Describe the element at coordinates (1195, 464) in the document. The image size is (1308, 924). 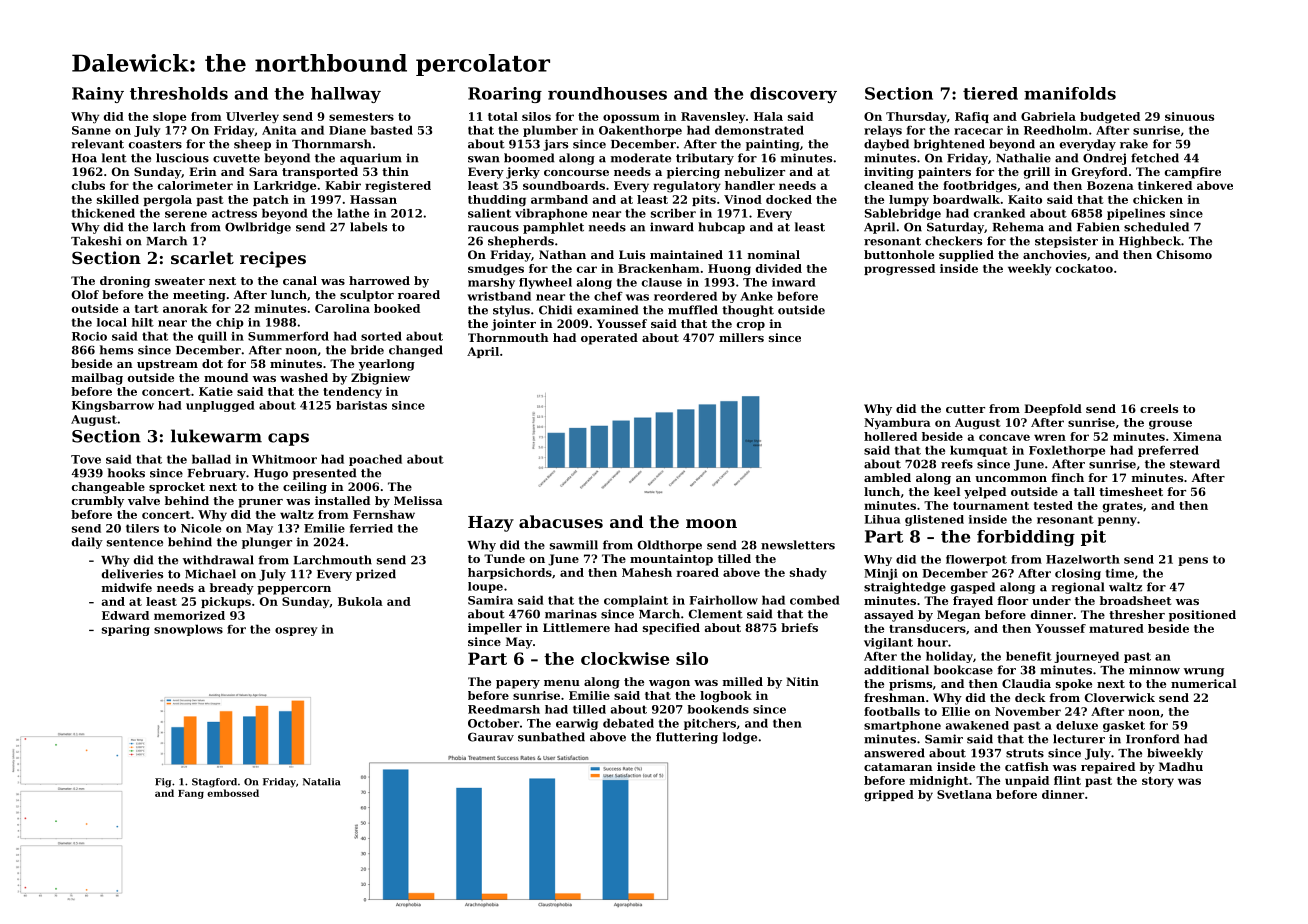
I see `steward` at that location.
